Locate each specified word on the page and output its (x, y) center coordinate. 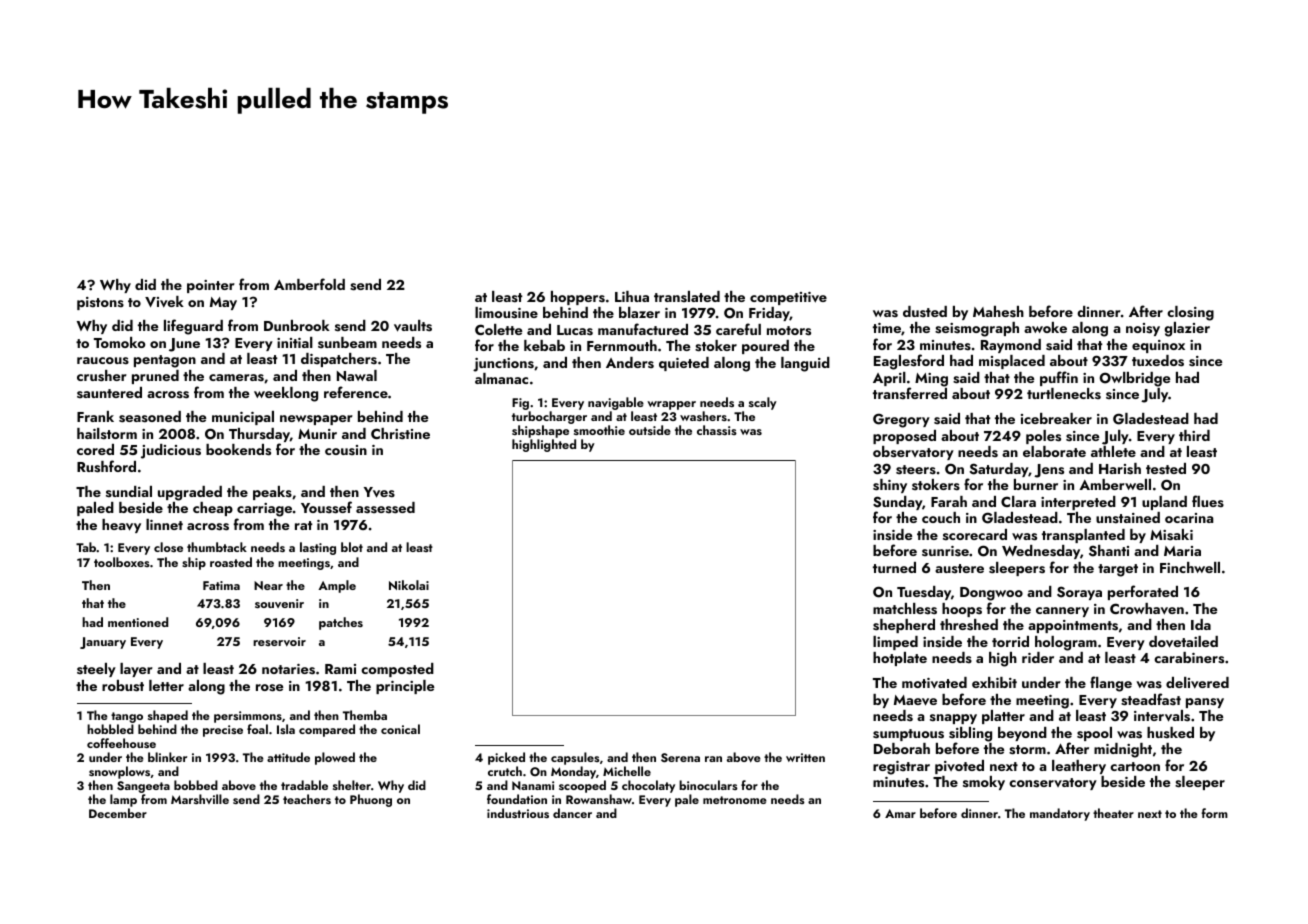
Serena (680, 758)
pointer (211, 286)
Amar (900, 813)
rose (269, 688)
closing (1190, 313)
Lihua (632, 296)
